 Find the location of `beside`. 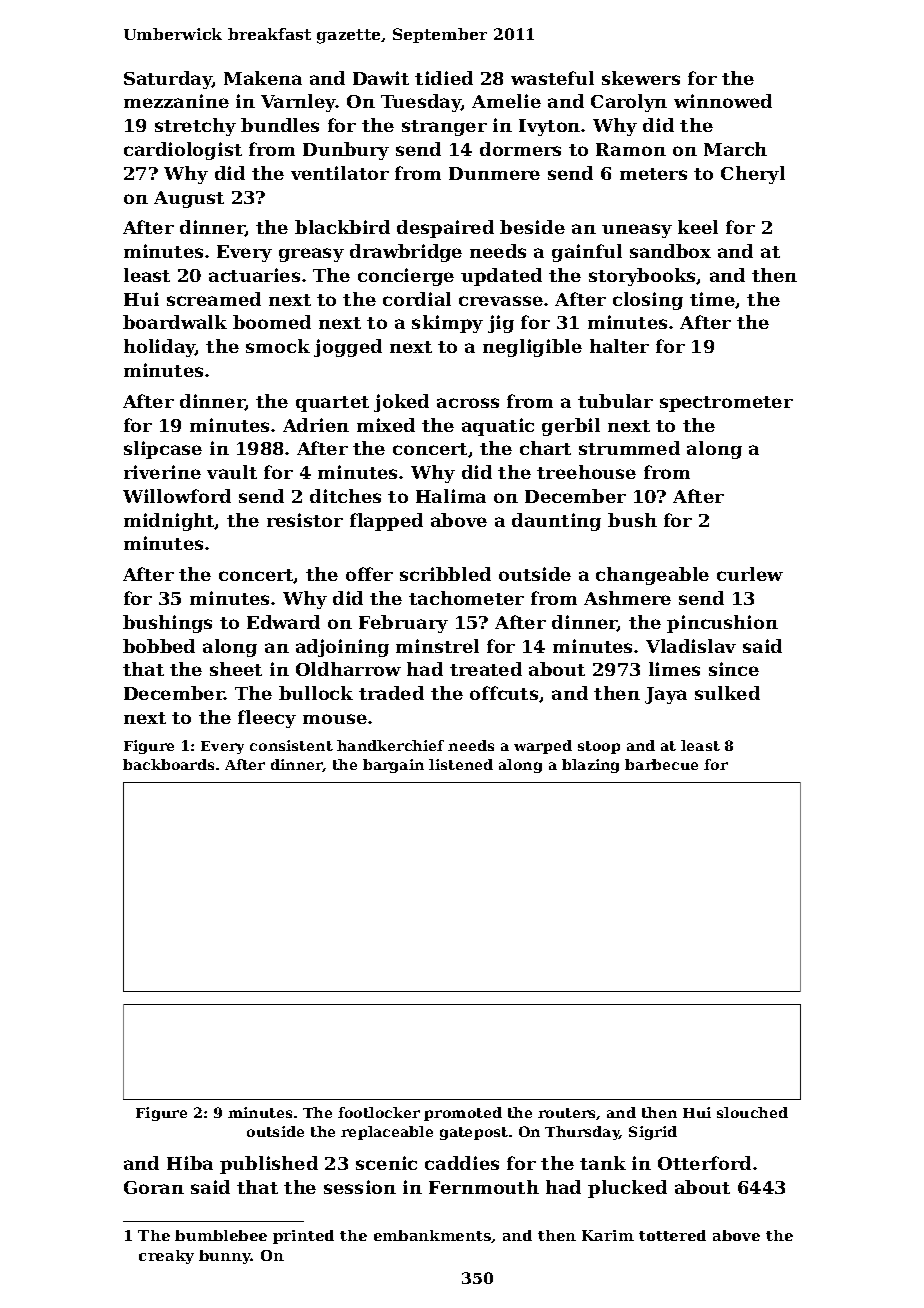

beside is located at coordinates (532, 227).
